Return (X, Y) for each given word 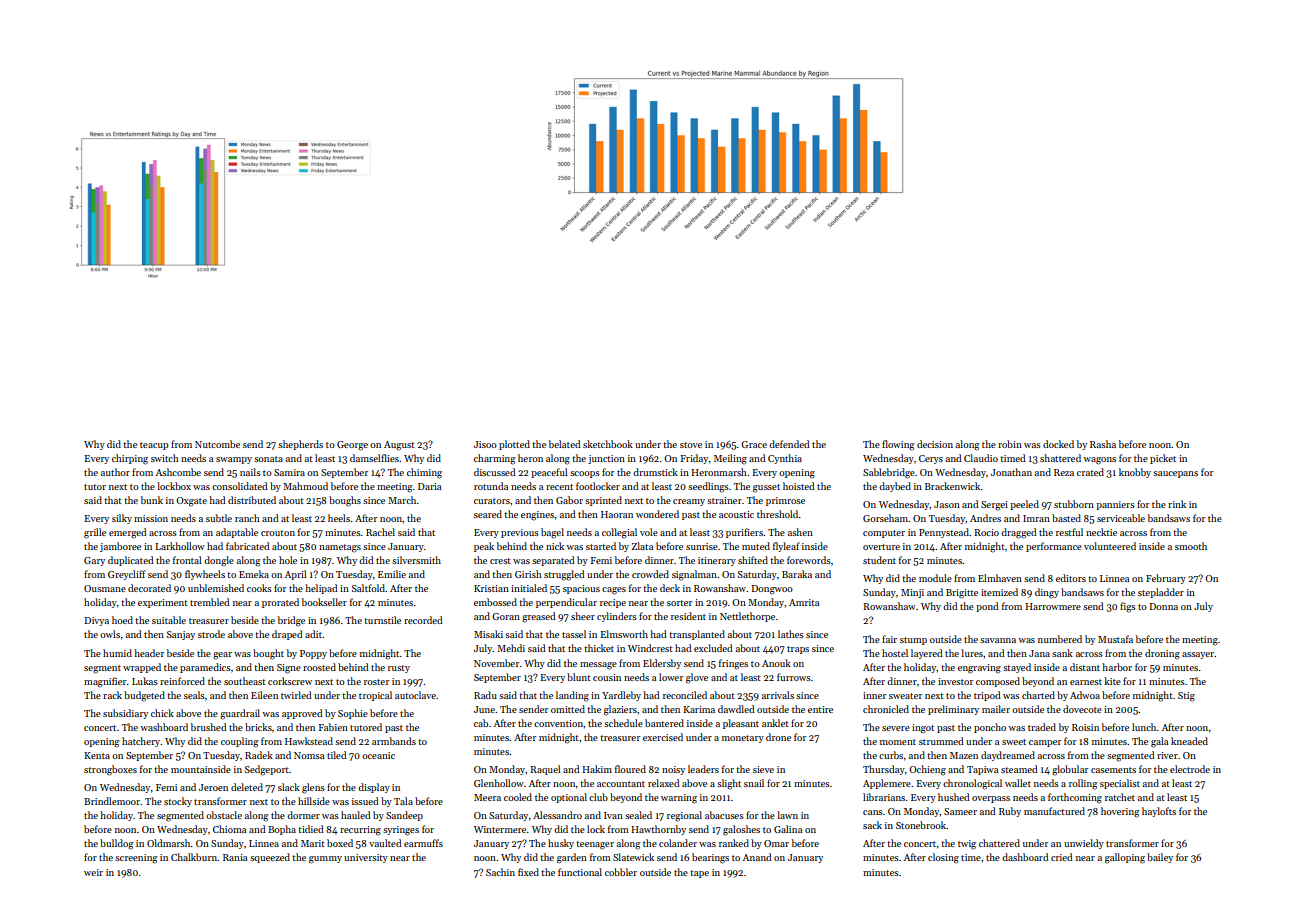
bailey (1160, 858)
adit (313, 634)
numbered (1060, 639)
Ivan (613, 815)
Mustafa (1115, 639)
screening (136, 859)
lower (671, 677)
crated (1090, 472)
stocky (178, 802)
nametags (340, 548)
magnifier (105, 682)
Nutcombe (217, 444)
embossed (495, 602)
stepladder (1161, 593)
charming (495, 459)
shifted (753, 560)
